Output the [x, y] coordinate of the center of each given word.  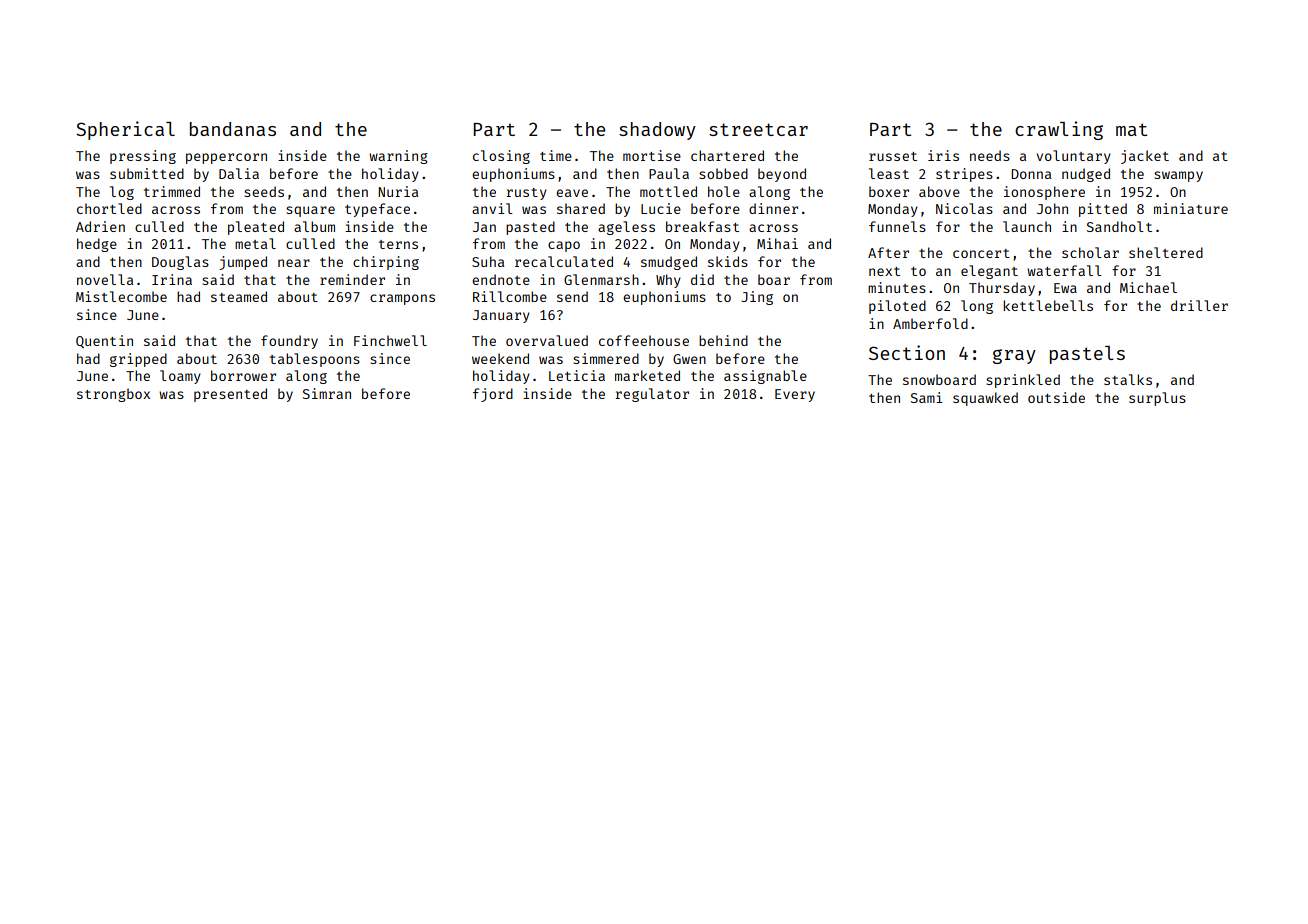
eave [572, 193]
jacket [1145, 157]
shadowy [657, 131]
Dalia [239, 173]
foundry [289, 342]
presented [230, 395]
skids [728, 261]
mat [1131, 129]
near [294, 263]
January [501, 316]
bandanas [233, 129]
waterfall [1064, 270]
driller [1199, 305]
